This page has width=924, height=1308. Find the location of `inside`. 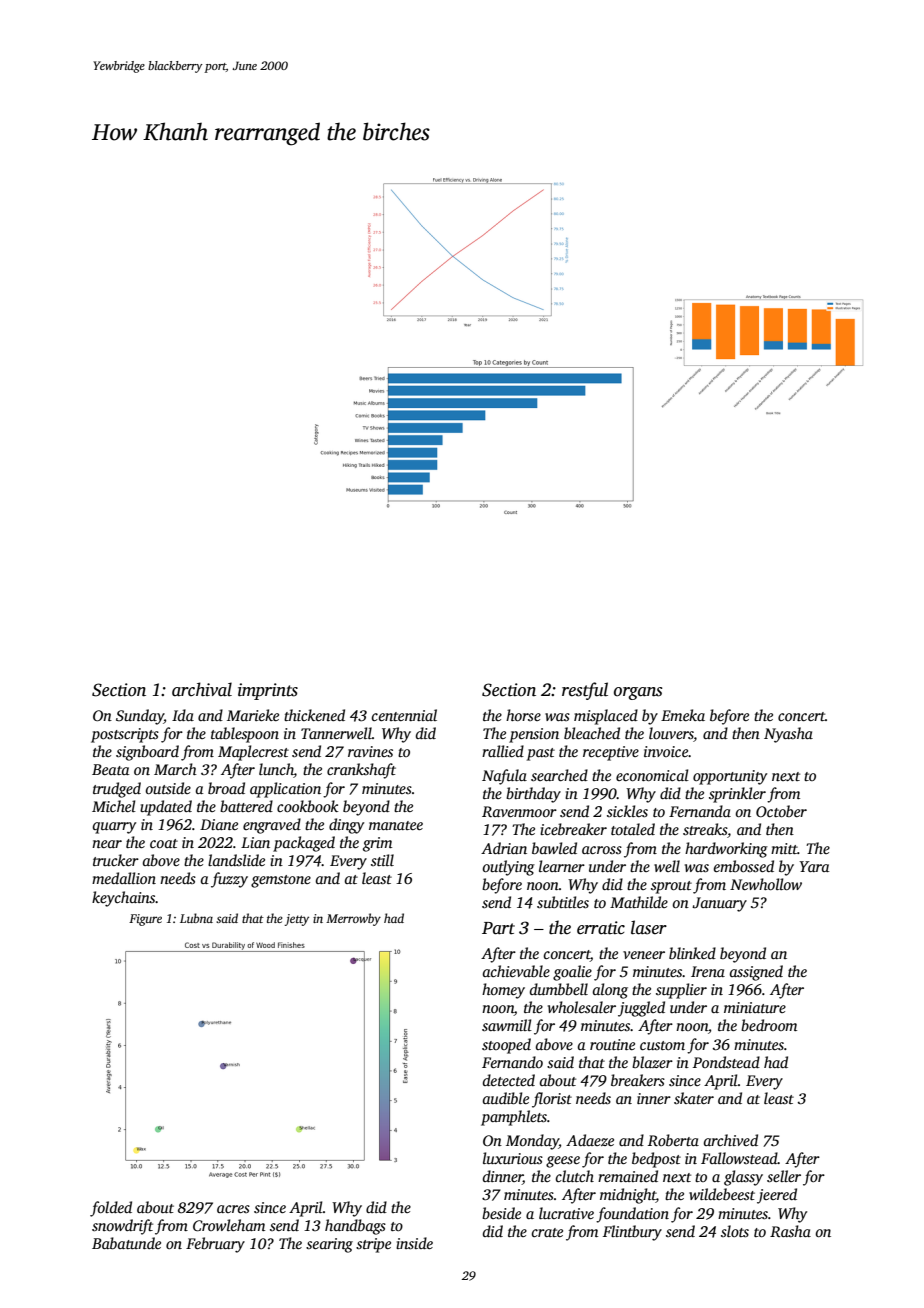

inside is located at coordinates (414, 1243).
